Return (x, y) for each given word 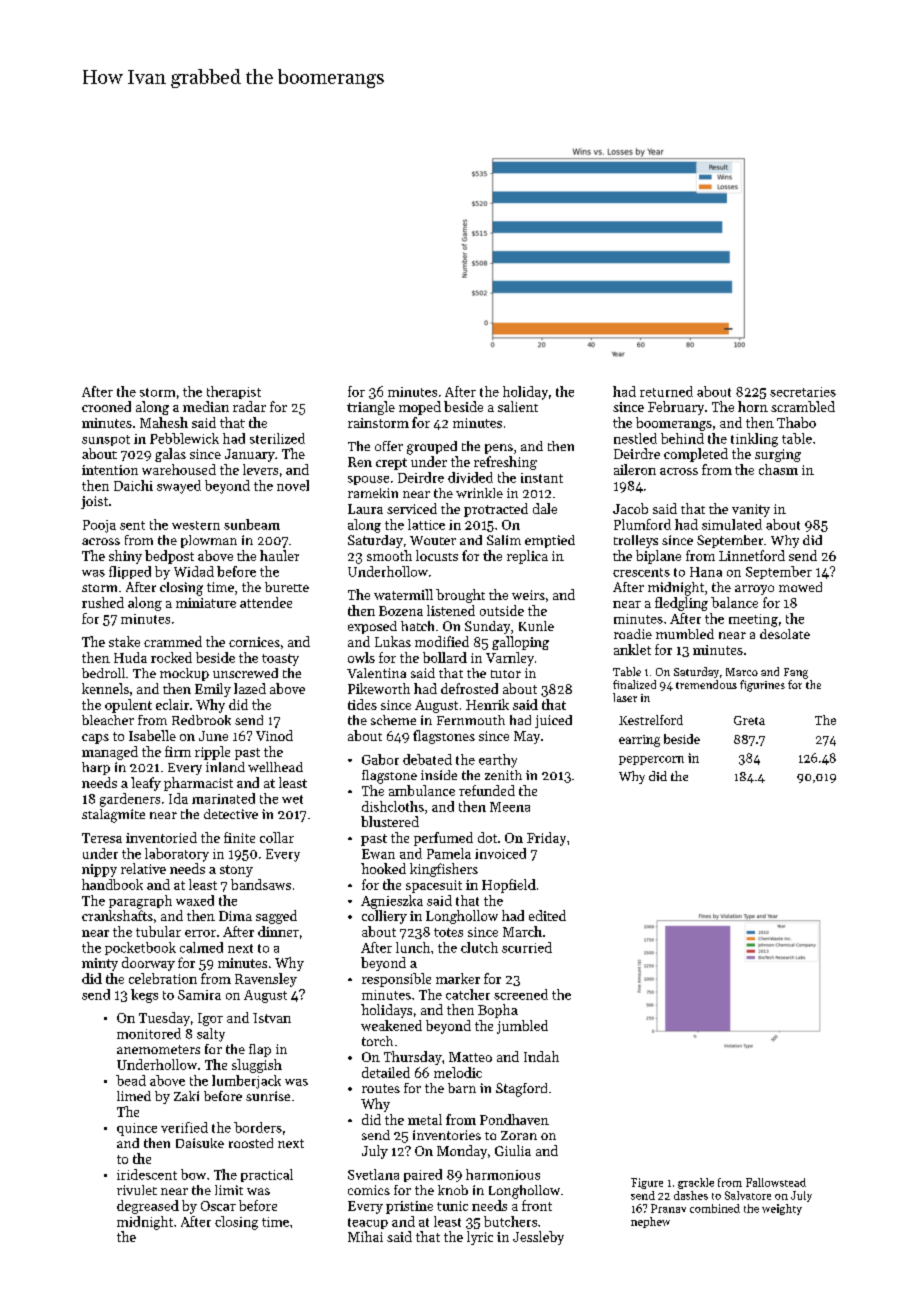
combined (715, 1208)
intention (110, 470)
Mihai (365, 1236)
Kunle (536, 626)
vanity (751, 510)
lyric (480, 1238)
